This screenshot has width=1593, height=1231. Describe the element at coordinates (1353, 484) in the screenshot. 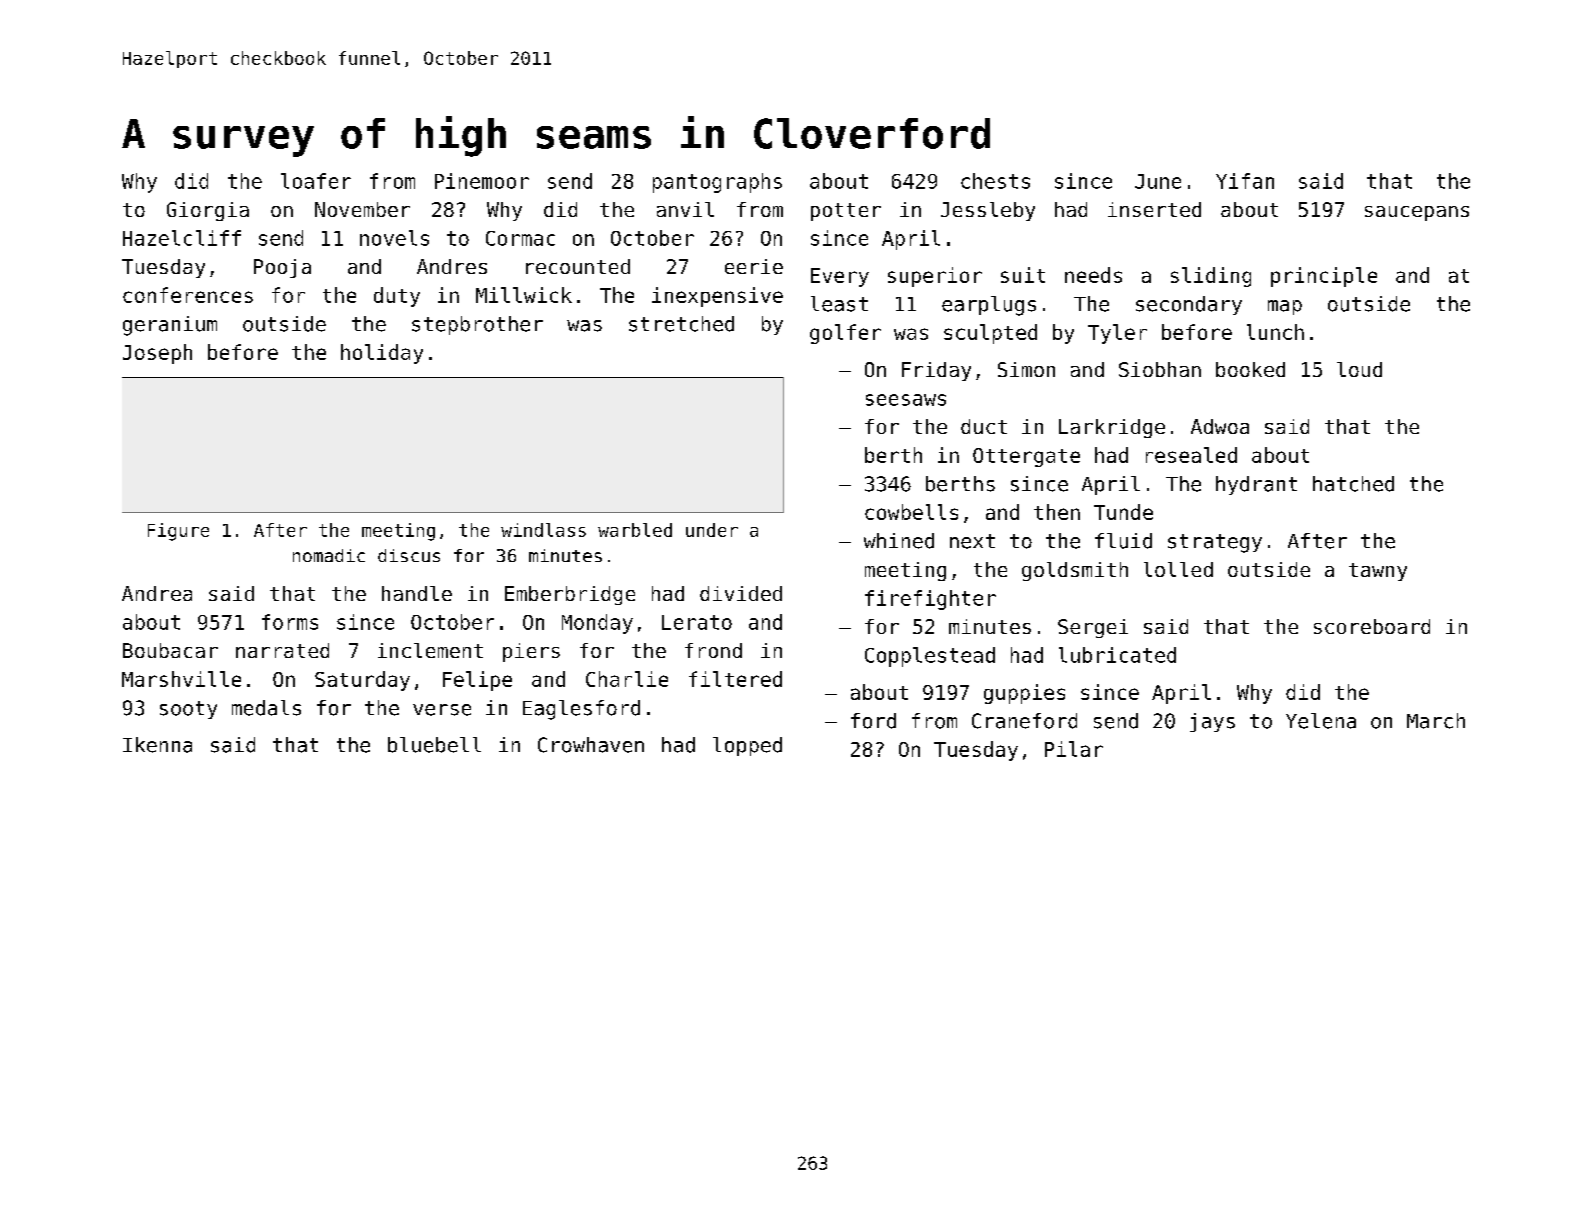

I see `hatched` at that location.
